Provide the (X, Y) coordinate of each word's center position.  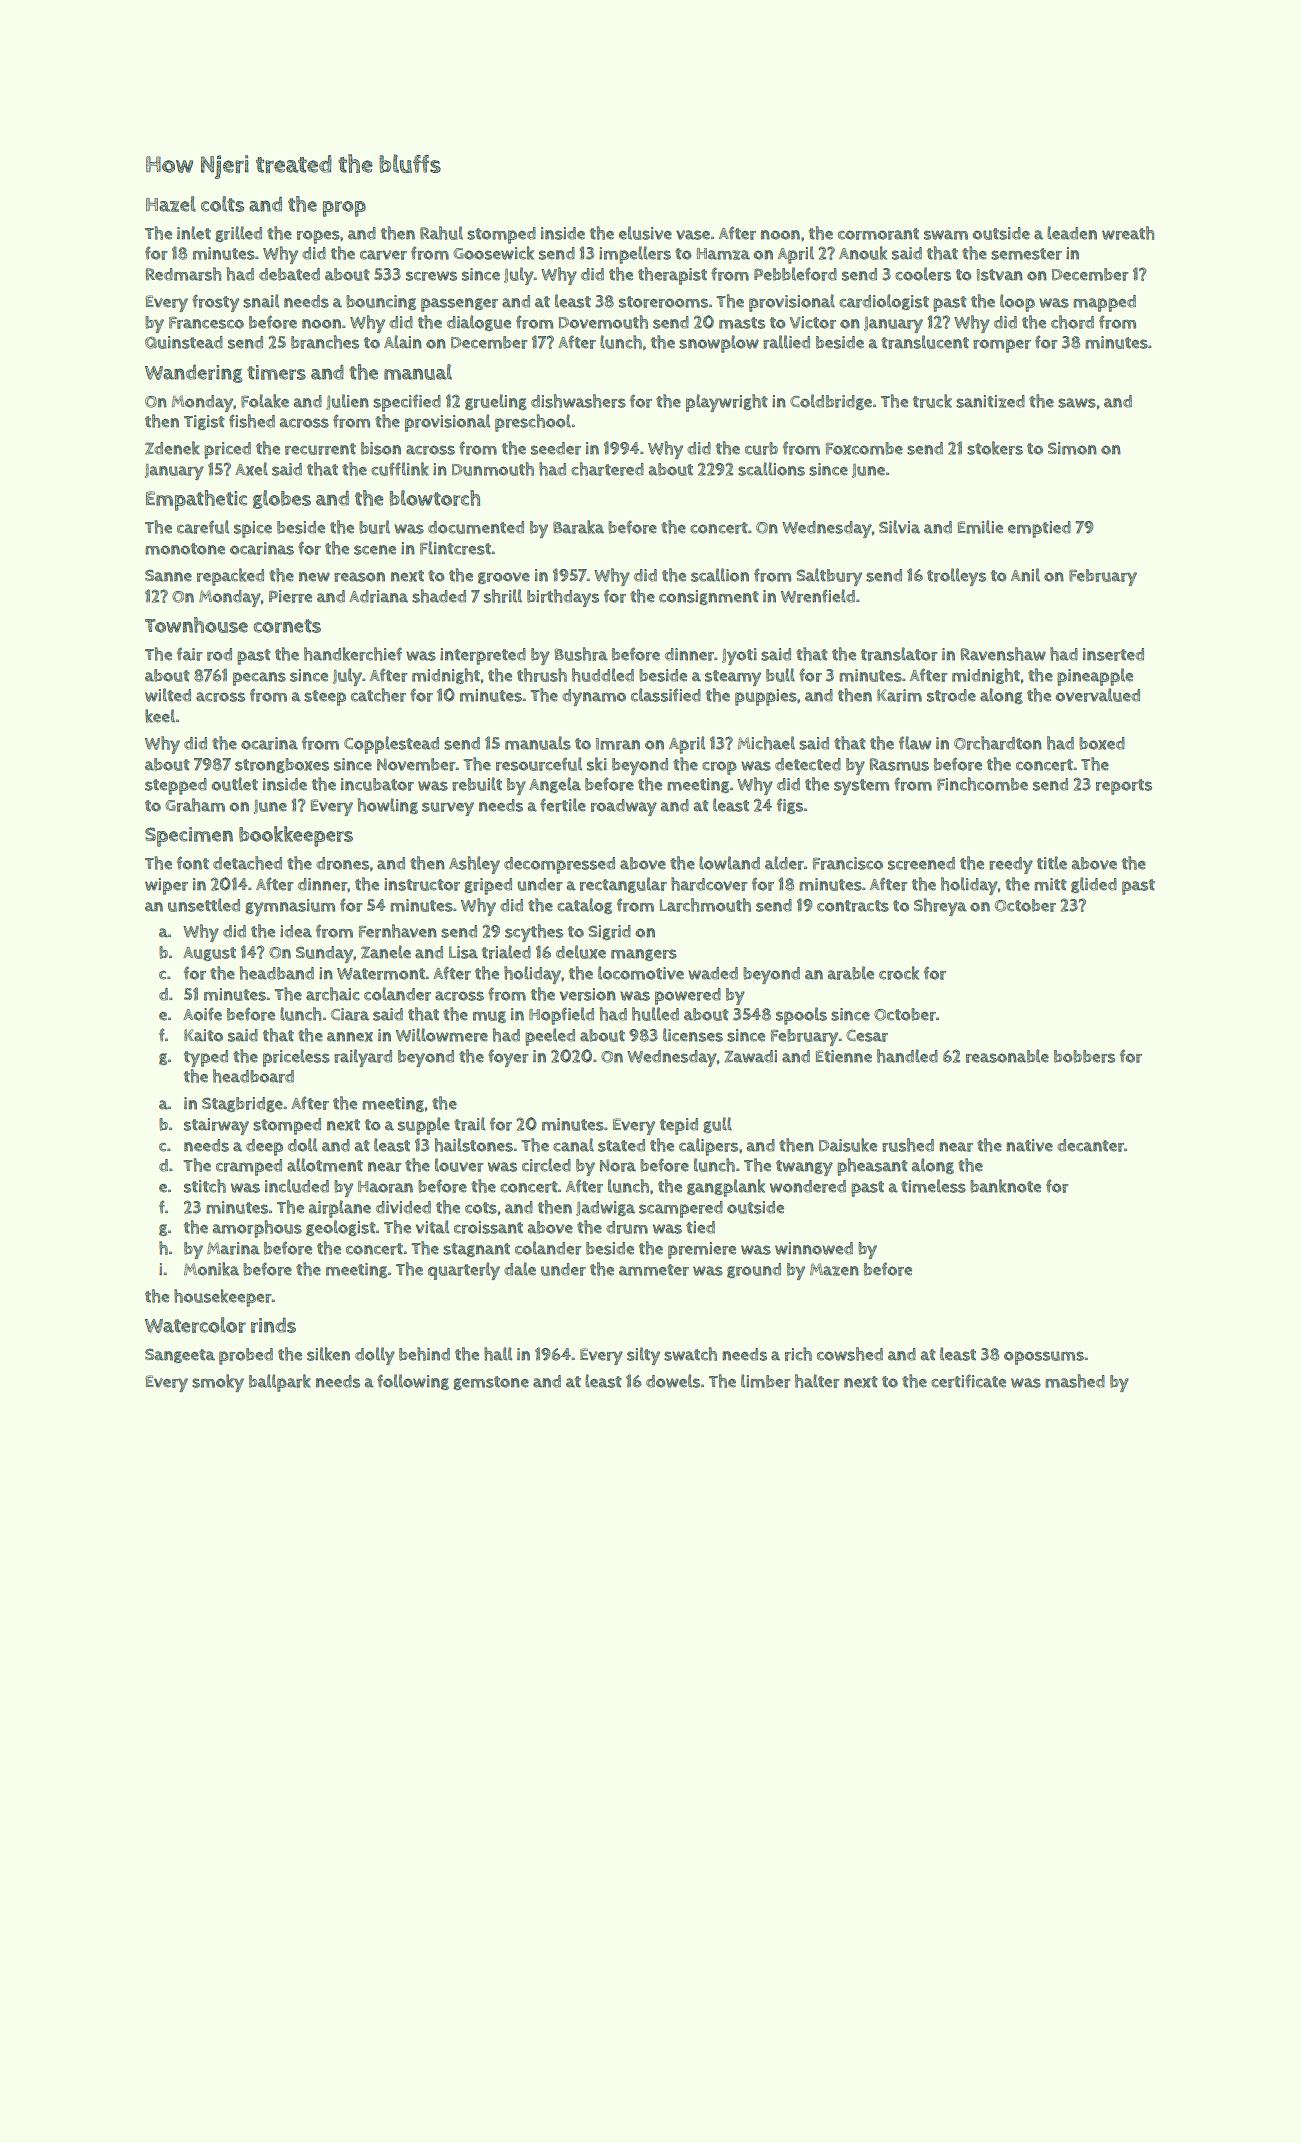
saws (1077, 403)
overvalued (1097, 695)
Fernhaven (398, 931)
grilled (238, 234)
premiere (702, 1250)
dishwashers (578, 401)
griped (488, 886)
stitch (205, 1186)
